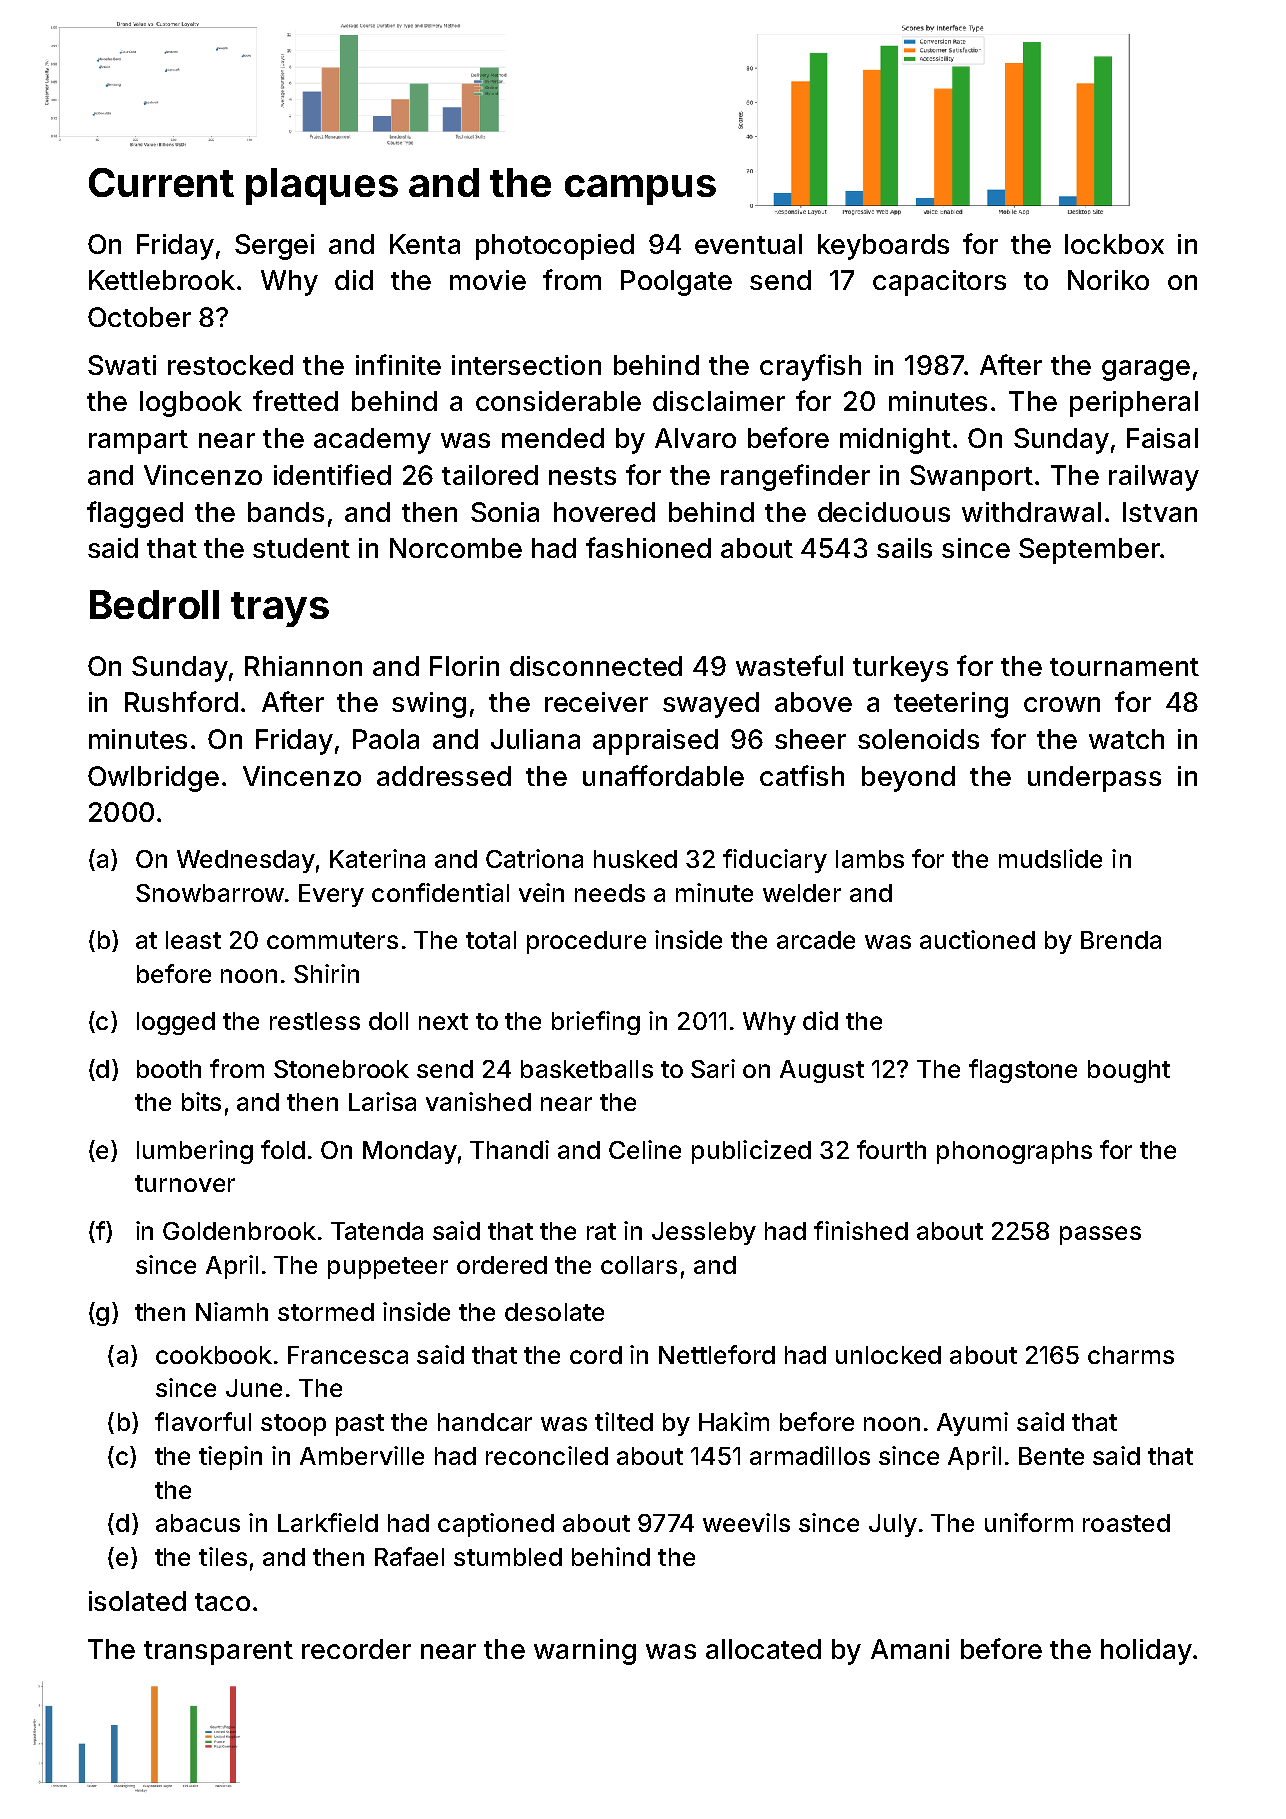 This screenshot has height=1819, width=1286. Describe the element at coordinates (939, 283) in the screenshot. I see `capacitors` at that location.
